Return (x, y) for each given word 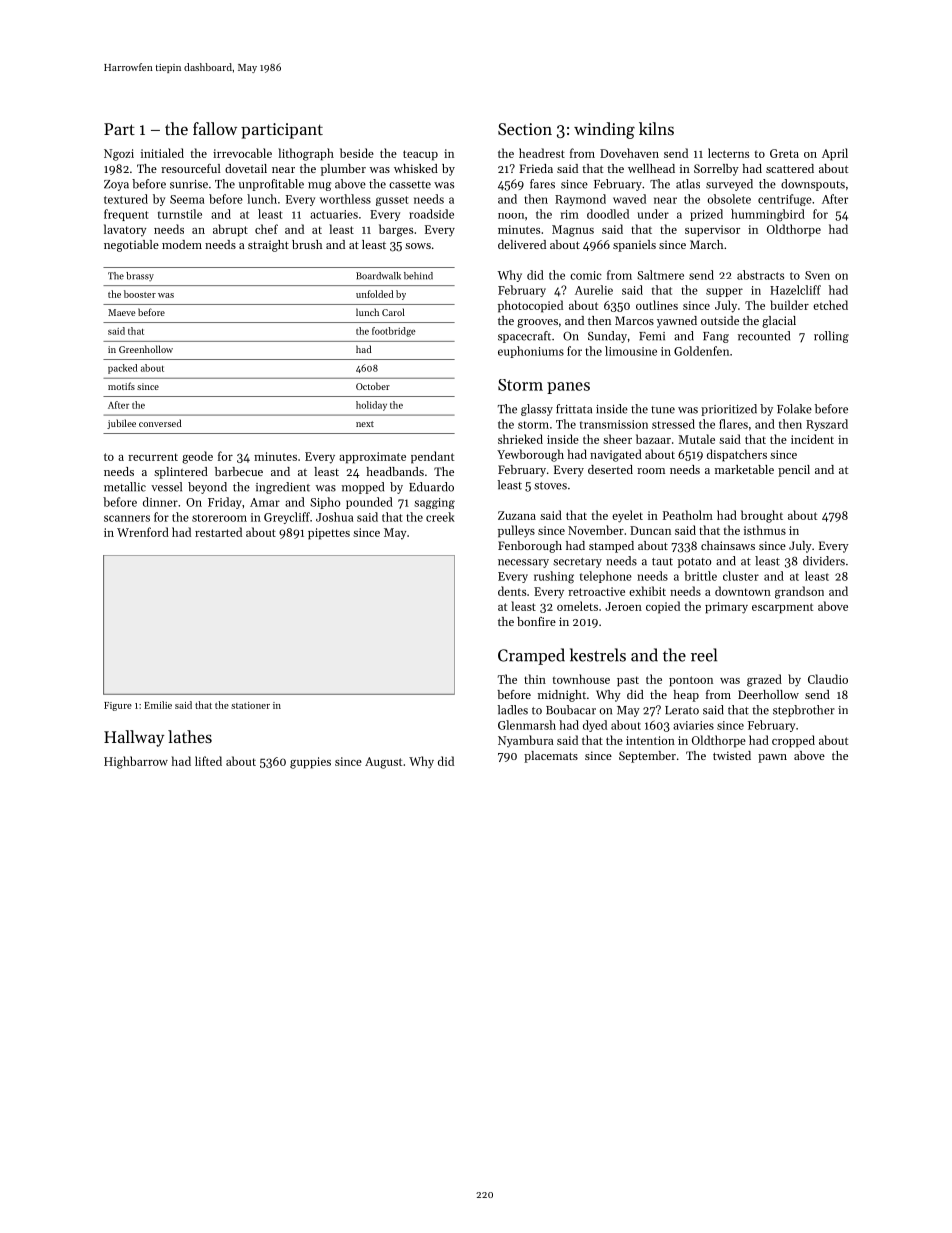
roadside (431, 214)
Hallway (134, 738)
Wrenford (143, 532)
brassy (140, 276)
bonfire (536, 621)
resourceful (191, 168)
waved (629, 199)
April (835, 154)
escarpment (782, 608)
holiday (371, 406)
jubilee (121, 424)
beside (357, 153)
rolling (831, 337)
